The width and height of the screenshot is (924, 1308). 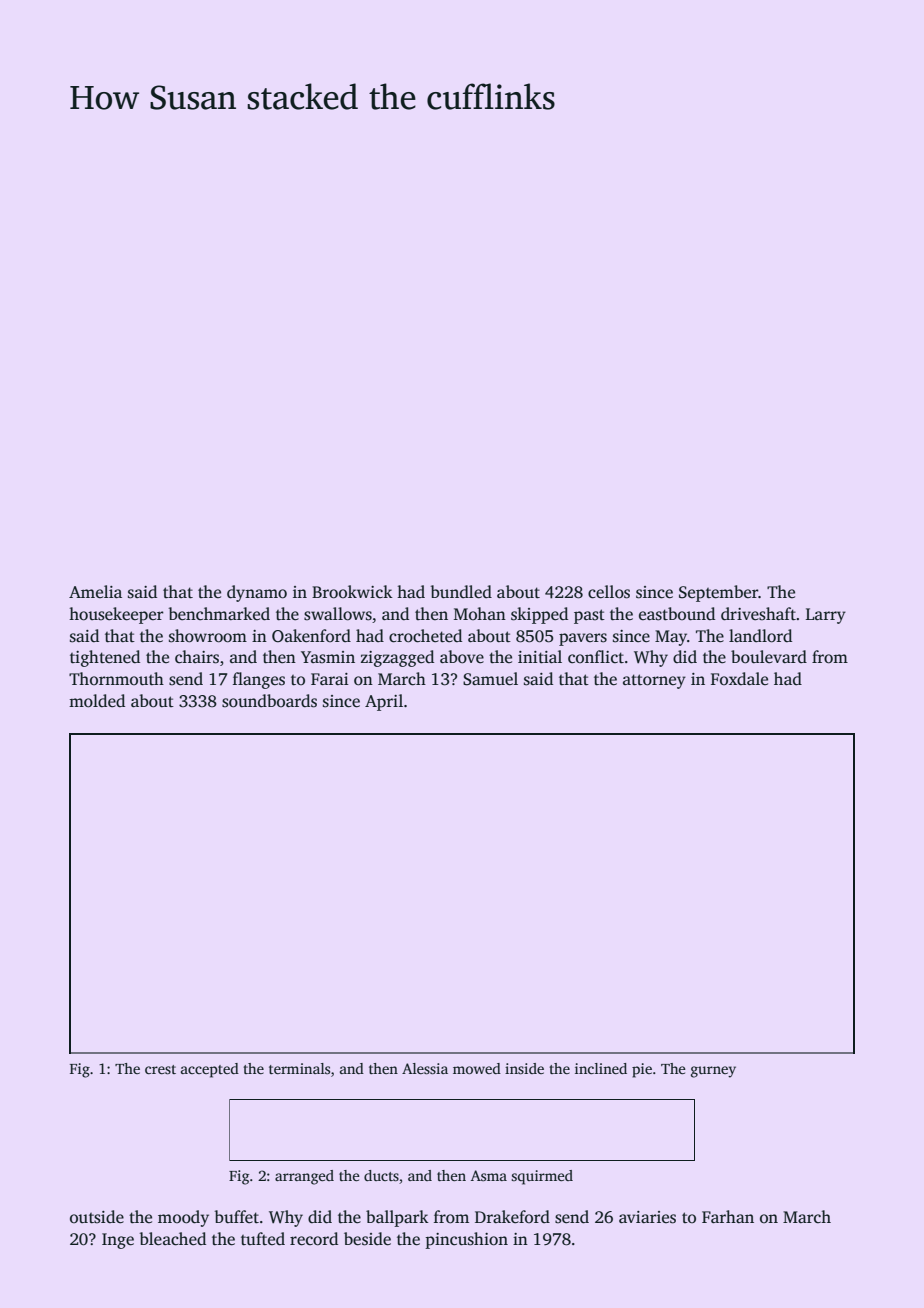 I want to click on Alessia, so click(x=425, y=1068).
